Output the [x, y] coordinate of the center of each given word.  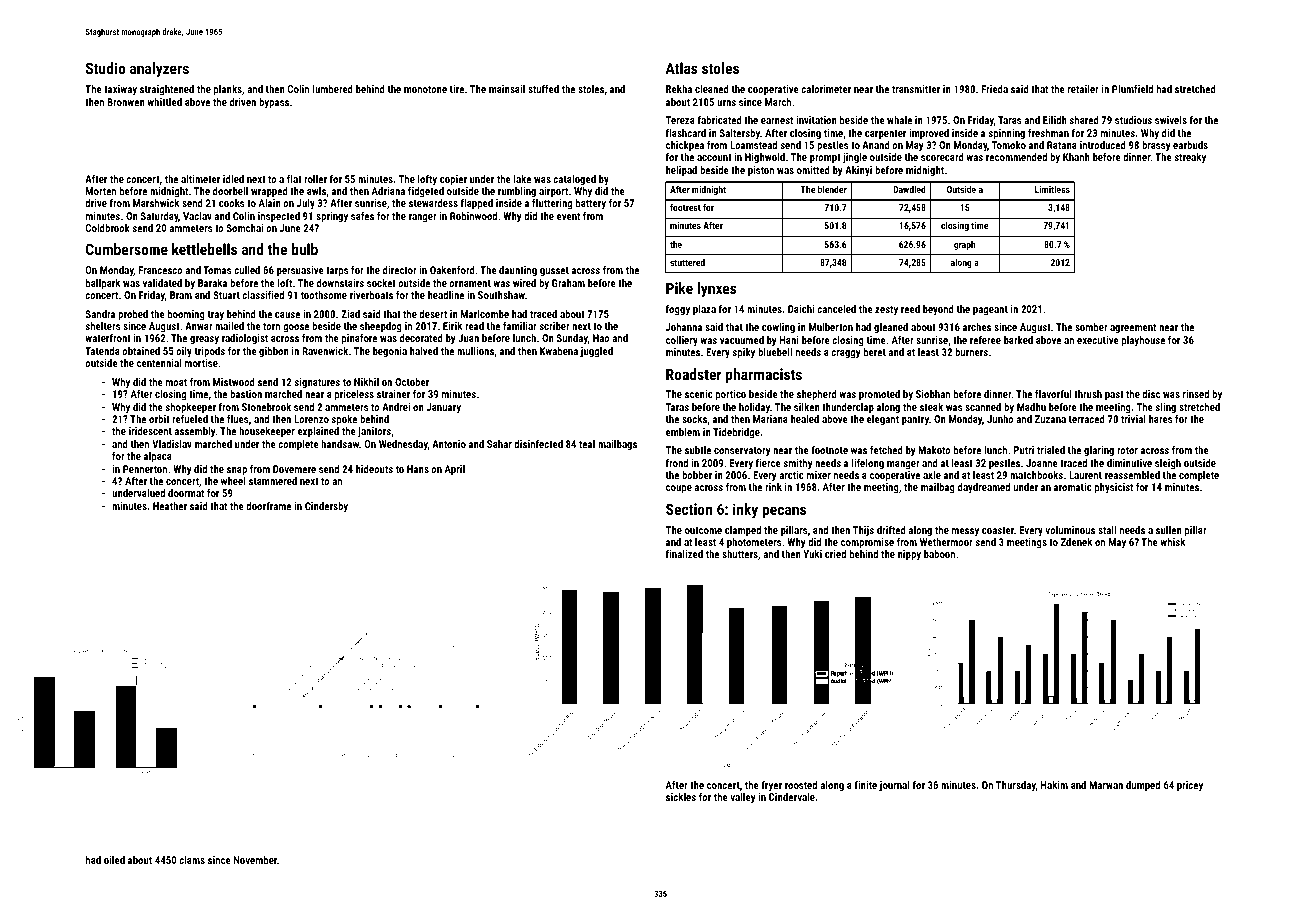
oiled [114, 860]
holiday [754, 408]
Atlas [682, 68]
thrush [1088, 394]
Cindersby [326, 507]
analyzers [159, 70]
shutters [740, 554]
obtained [141, 351]
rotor [1127, 450]
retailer [1083, 89]
